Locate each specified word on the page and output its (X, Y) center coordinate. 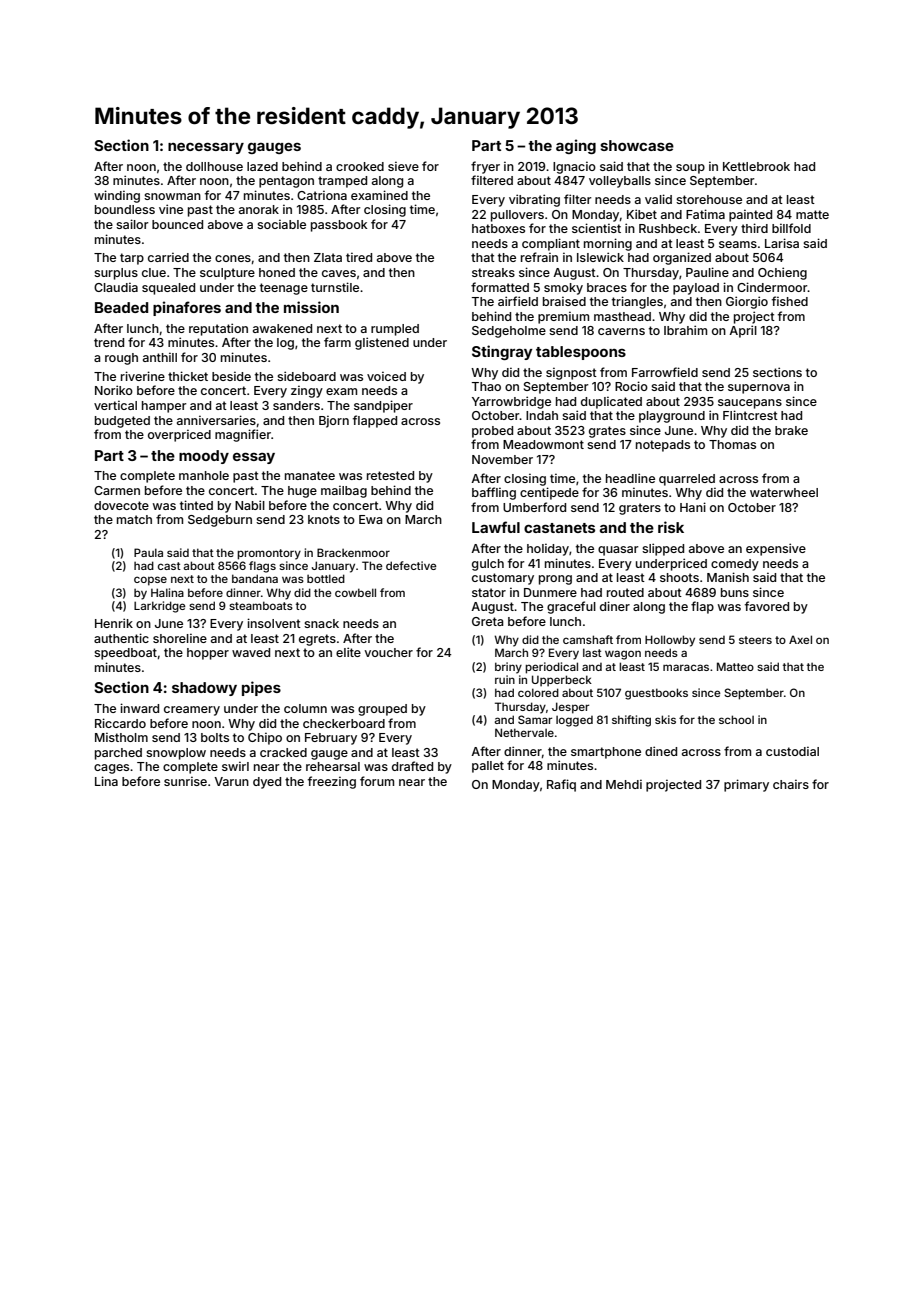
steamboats (261, 605)
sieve (403, 166)
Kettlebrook (756, 166)
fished (790, 301)
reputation (218, 329)
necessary (206, 148)
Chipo (265, 738)
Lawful (496, 527)
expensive (776, 549)
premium (563, 317)
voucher (389, 652)
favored (767, 606)
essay (254, 458)
